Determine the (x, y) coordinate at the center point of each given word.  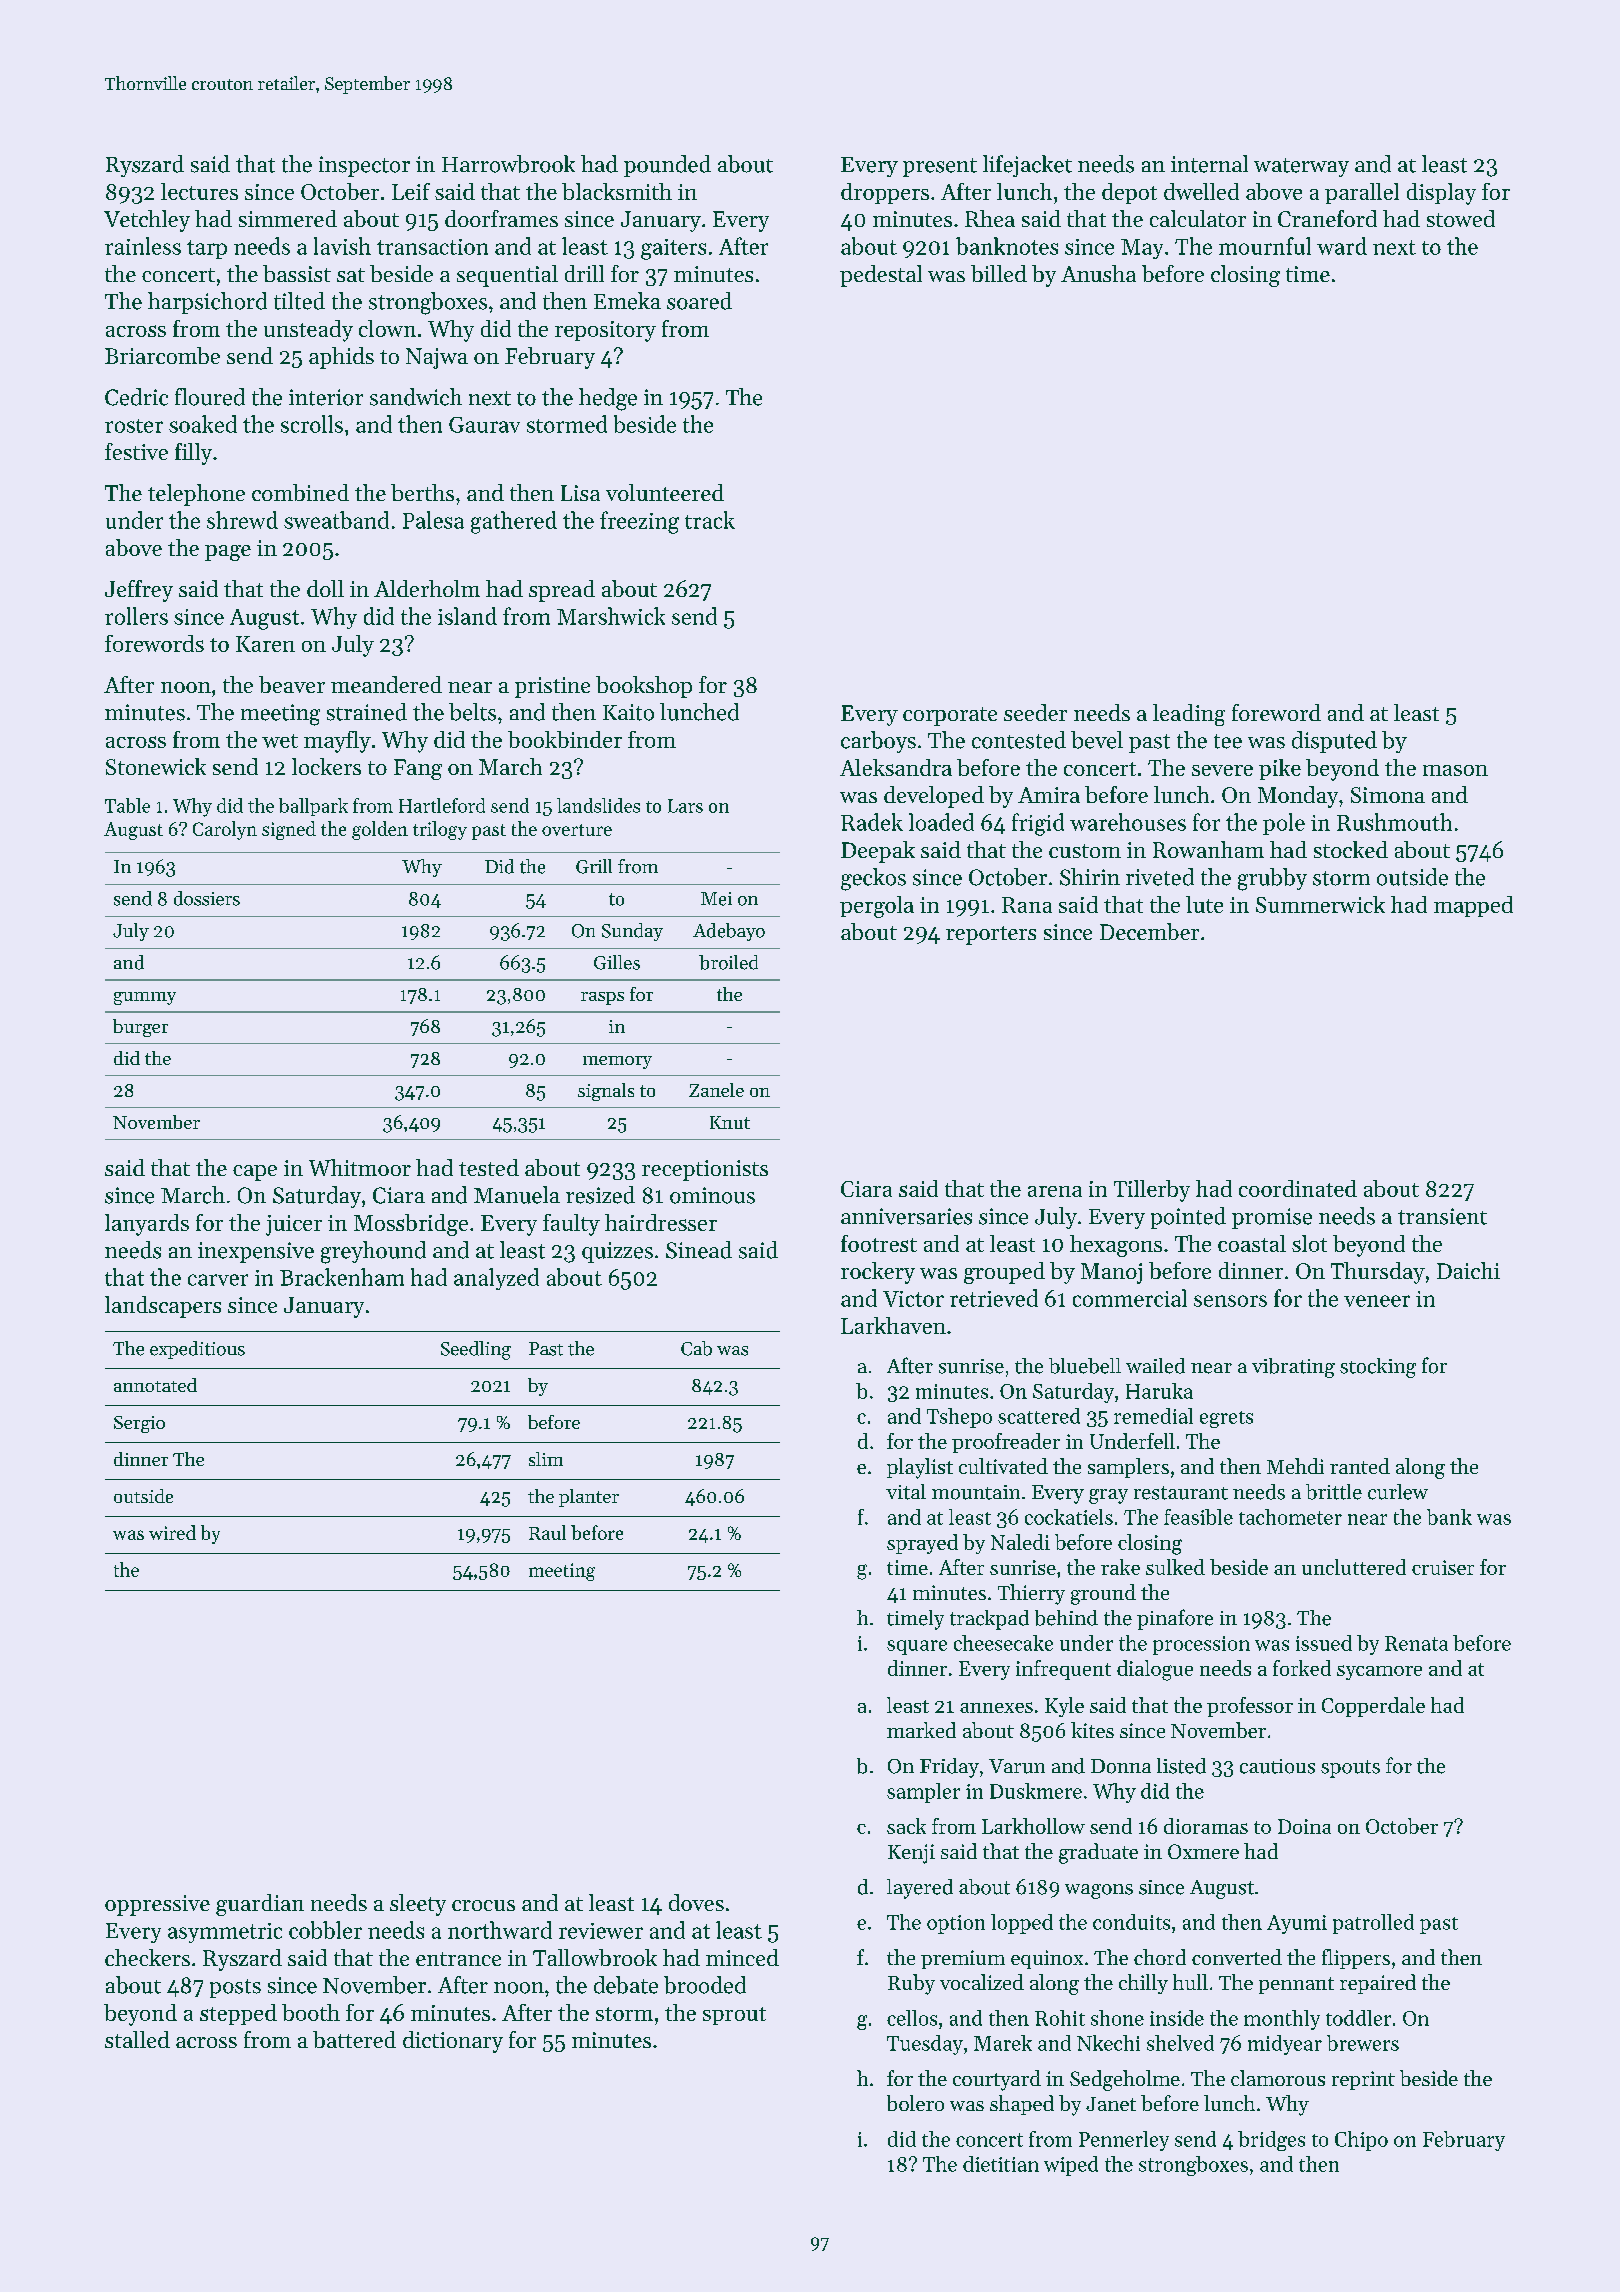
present (940, 167)
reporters (991, 935)
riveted (1160, 877)
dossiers (207, 898)
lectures (199, 191)
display (1441, 194)
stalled (137, 2039)
